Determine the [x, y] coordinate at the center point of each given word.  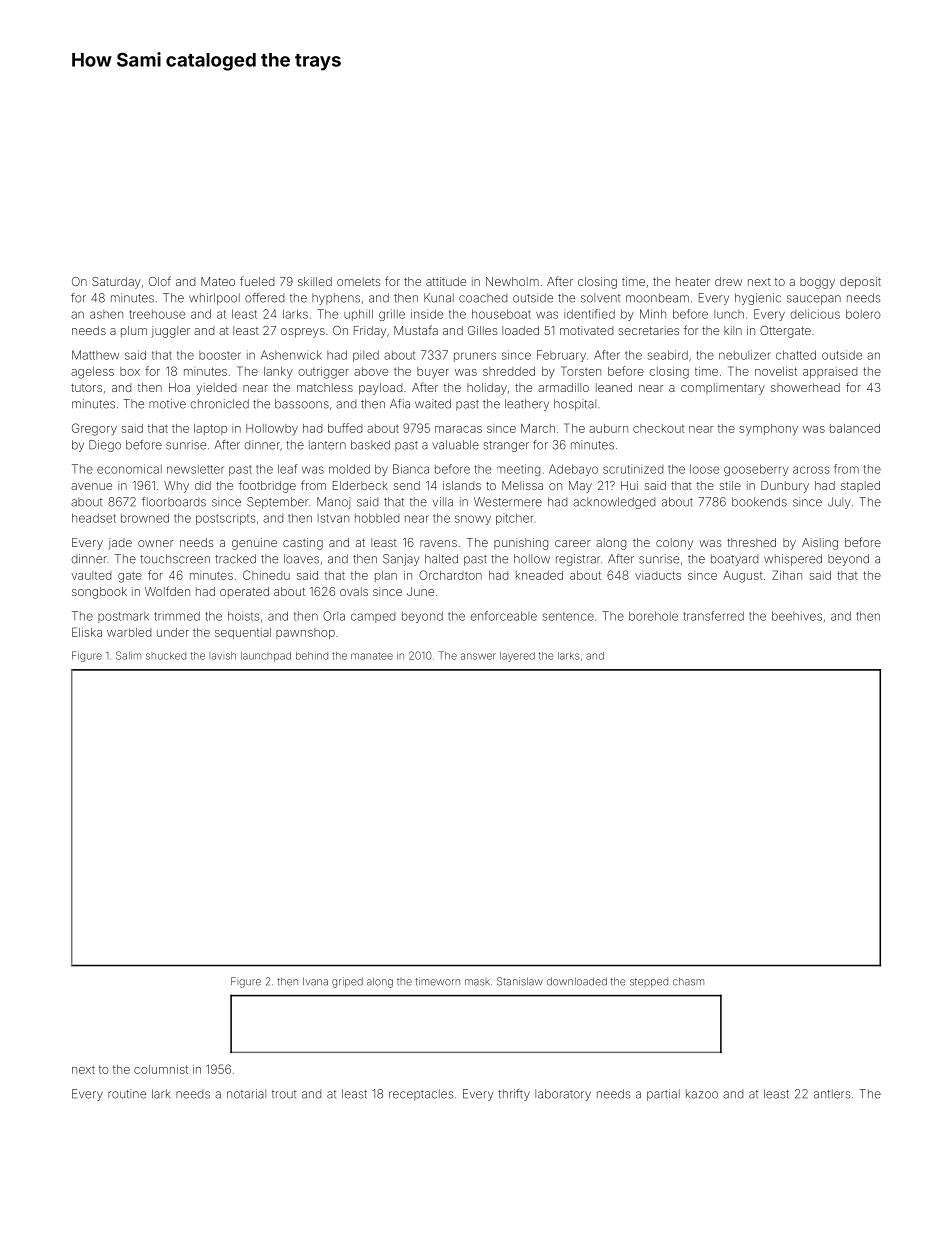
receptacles [421, 1095]
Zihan [787, 575]
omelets [358, 281]
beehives [797, 616]
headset [94, 518]
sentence [568, 616]
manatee [372, 656]
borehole [653, 616]
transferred [713, 616]
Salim [128, 655]
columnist [161, 1069]
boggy [817, 283]
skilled [315, 281]
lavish [222, 656]
